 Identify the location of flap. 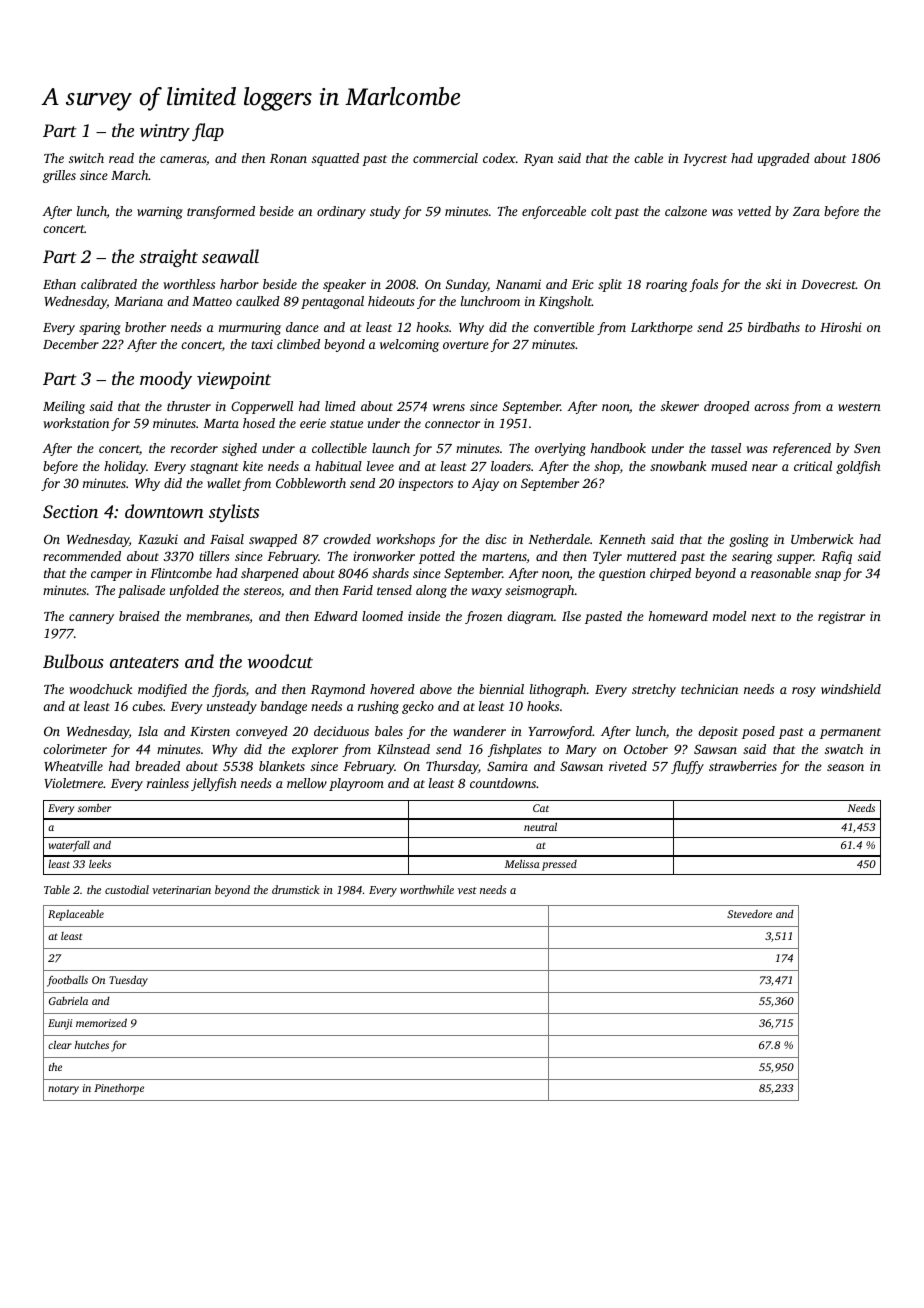
(208, 132).
